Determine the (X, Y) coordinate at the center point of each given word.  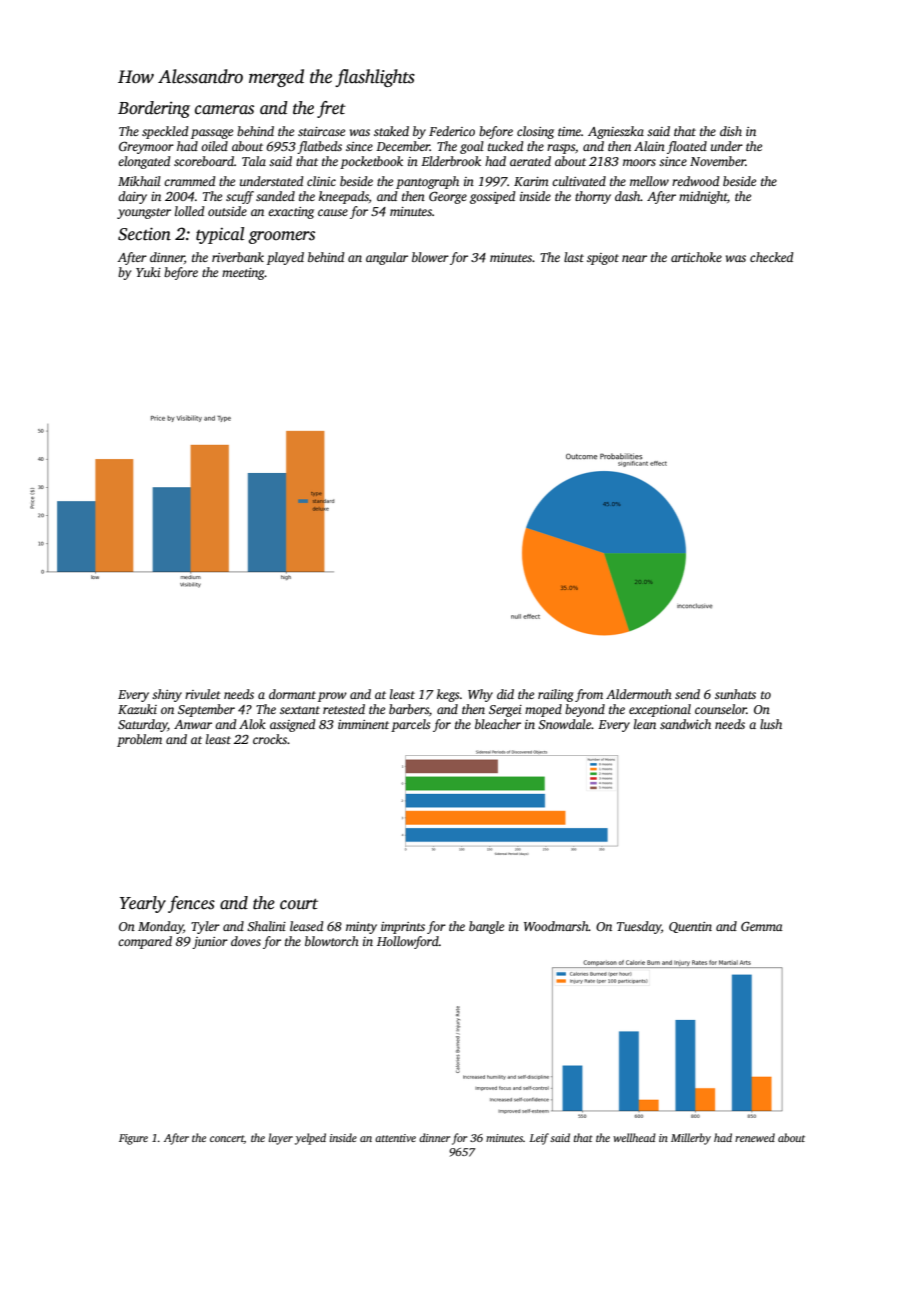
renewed (755, 1137)
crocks (270, 739)
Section (144, 234)
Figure (133, 1139)
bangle (486, 927)
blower (430, 257)
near (634, 258)
